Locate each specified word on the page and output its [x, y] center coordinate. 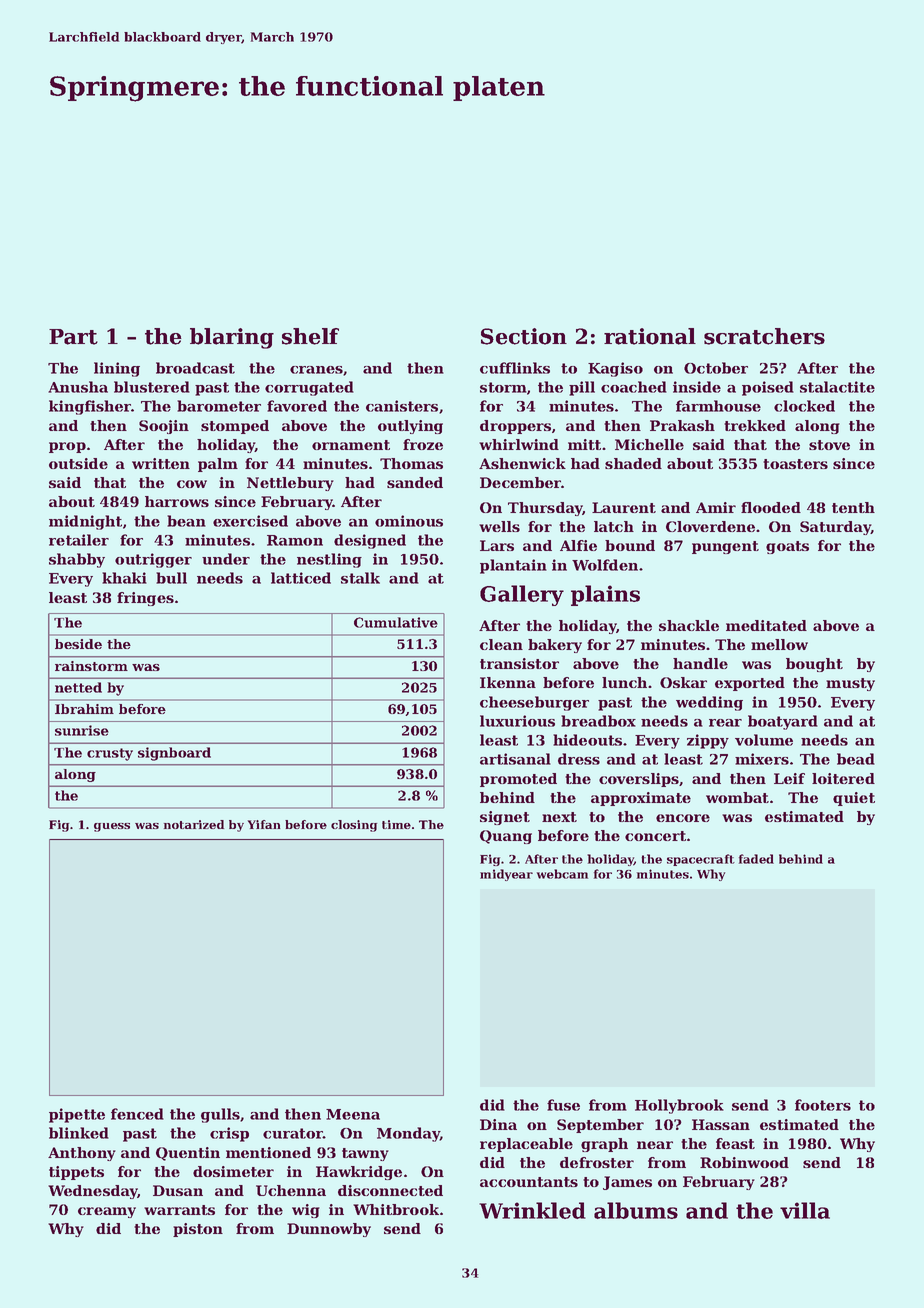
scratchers [764, 336]
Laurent [624, 507]
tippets [76, 1173]
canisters [402, 406]
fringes [145, 599]
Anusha [78, 387]
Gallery [522, 595]
